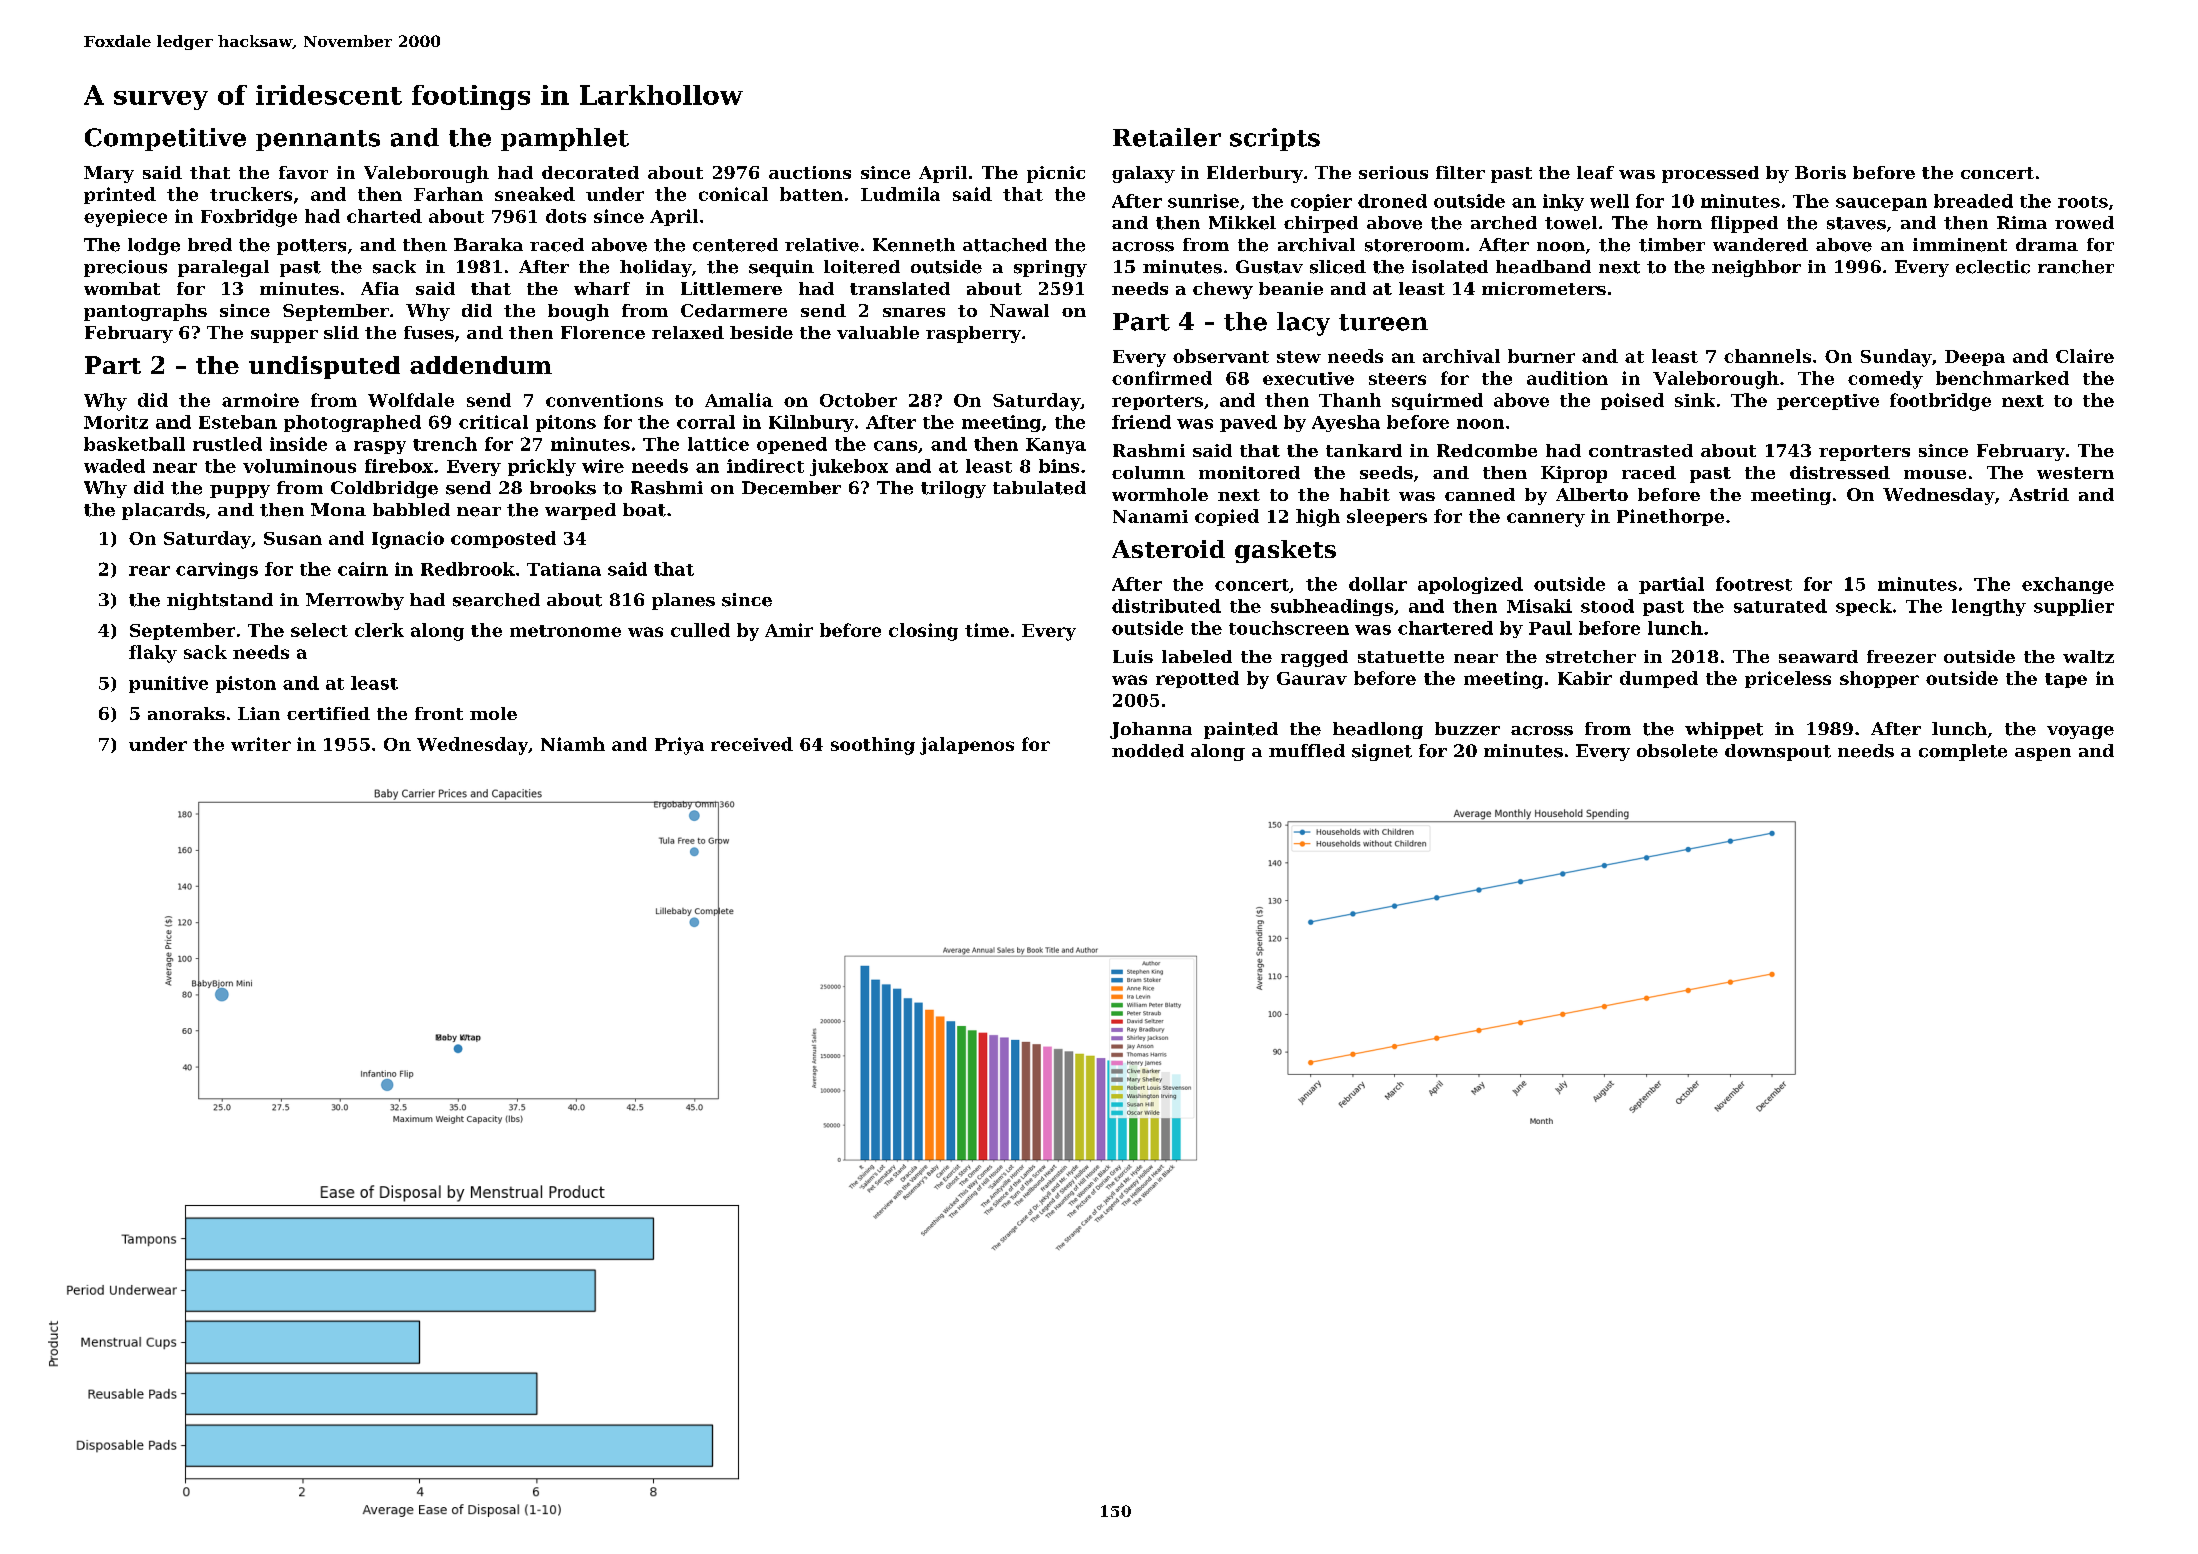 The height and width of the screenshot is (1554, 2198). I want to click on soothing, so click(873, 746).
